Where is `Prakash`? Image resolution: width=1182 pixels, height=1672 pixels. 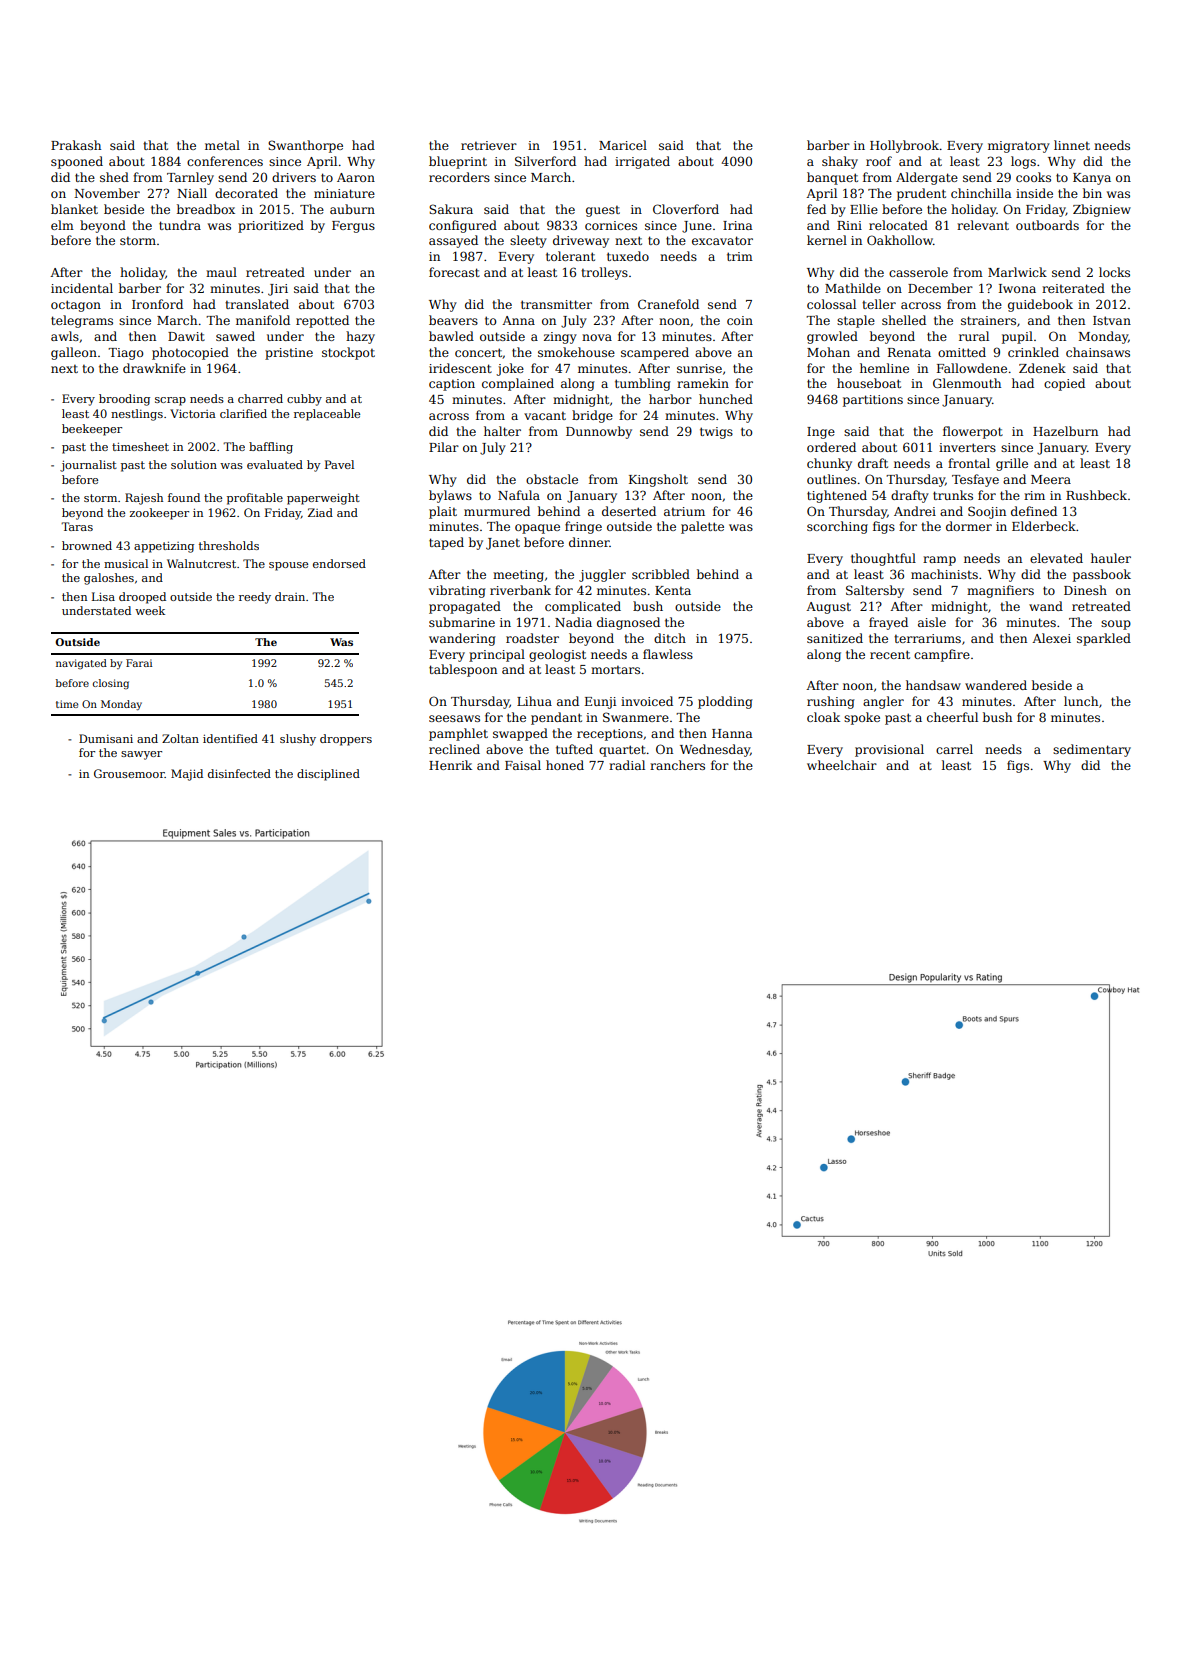 Prakash is located at coordinates (76, 145).
